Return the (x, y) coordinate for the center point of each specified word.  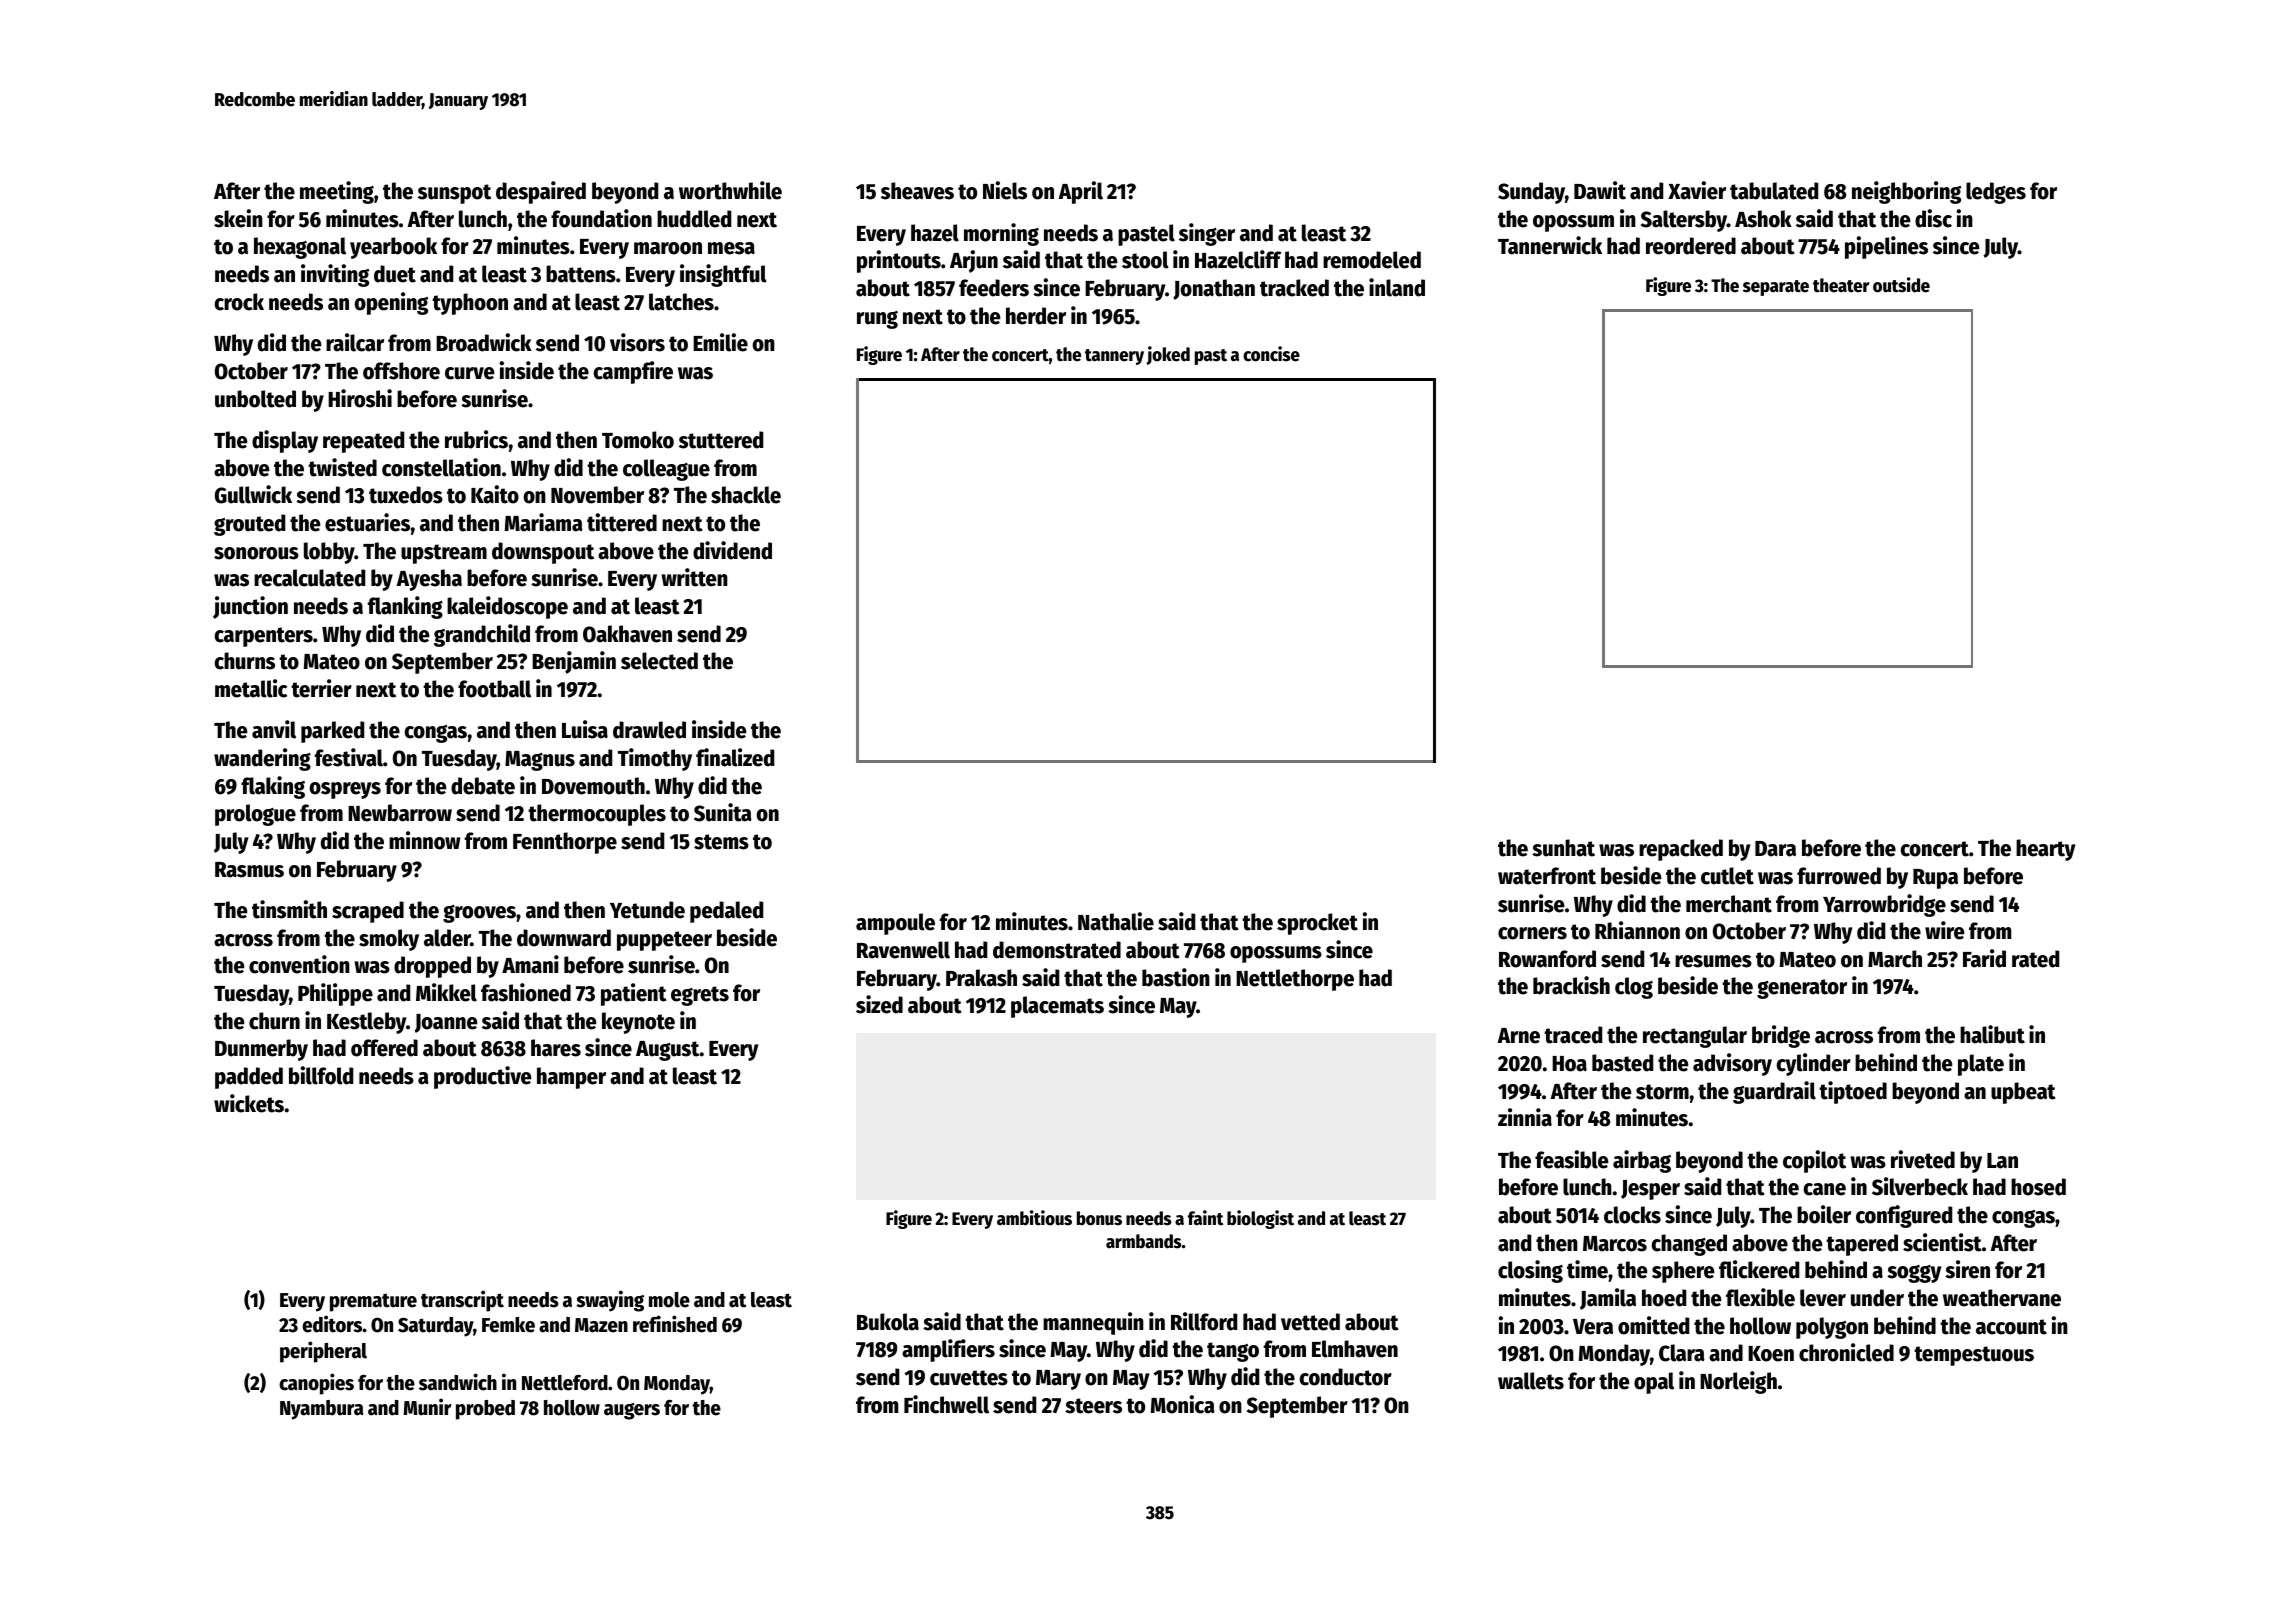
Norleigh (1738, 1382)
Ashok (1763, 219)
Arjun (974, 261)
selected (659, 661)
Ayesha (429, 580)
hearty (2046, 850)
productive (482, 1077)
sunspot (454, 194)
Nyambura (322, 1410)
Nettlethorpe (1295, 980)
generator (1802, 989)
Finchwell (946, 1404)
